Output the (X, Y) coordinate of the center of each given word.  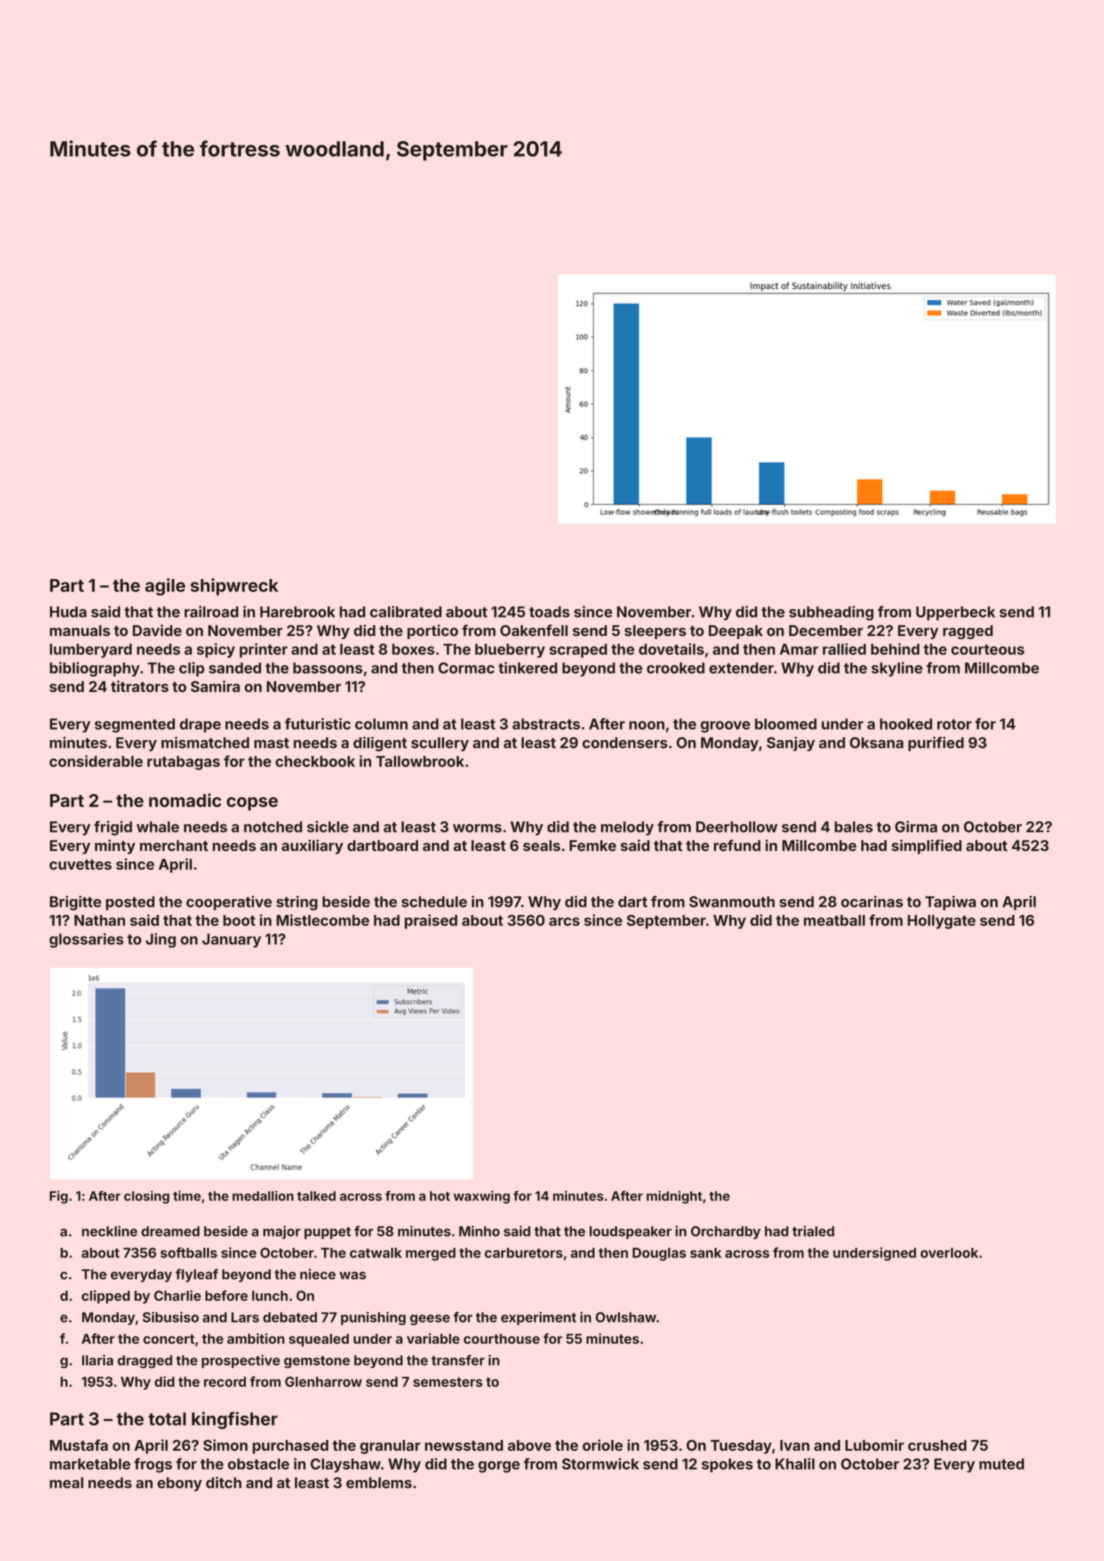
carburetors (524, 1253)
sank (705, 1253)
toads (549, 612)
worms (477, 828)
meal (67, 1483)
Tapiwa (950, 903)
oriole (602, 1445)
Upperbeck (955, 613)
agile (165, 587)
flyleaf (196, 1275)
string (297, 903)
